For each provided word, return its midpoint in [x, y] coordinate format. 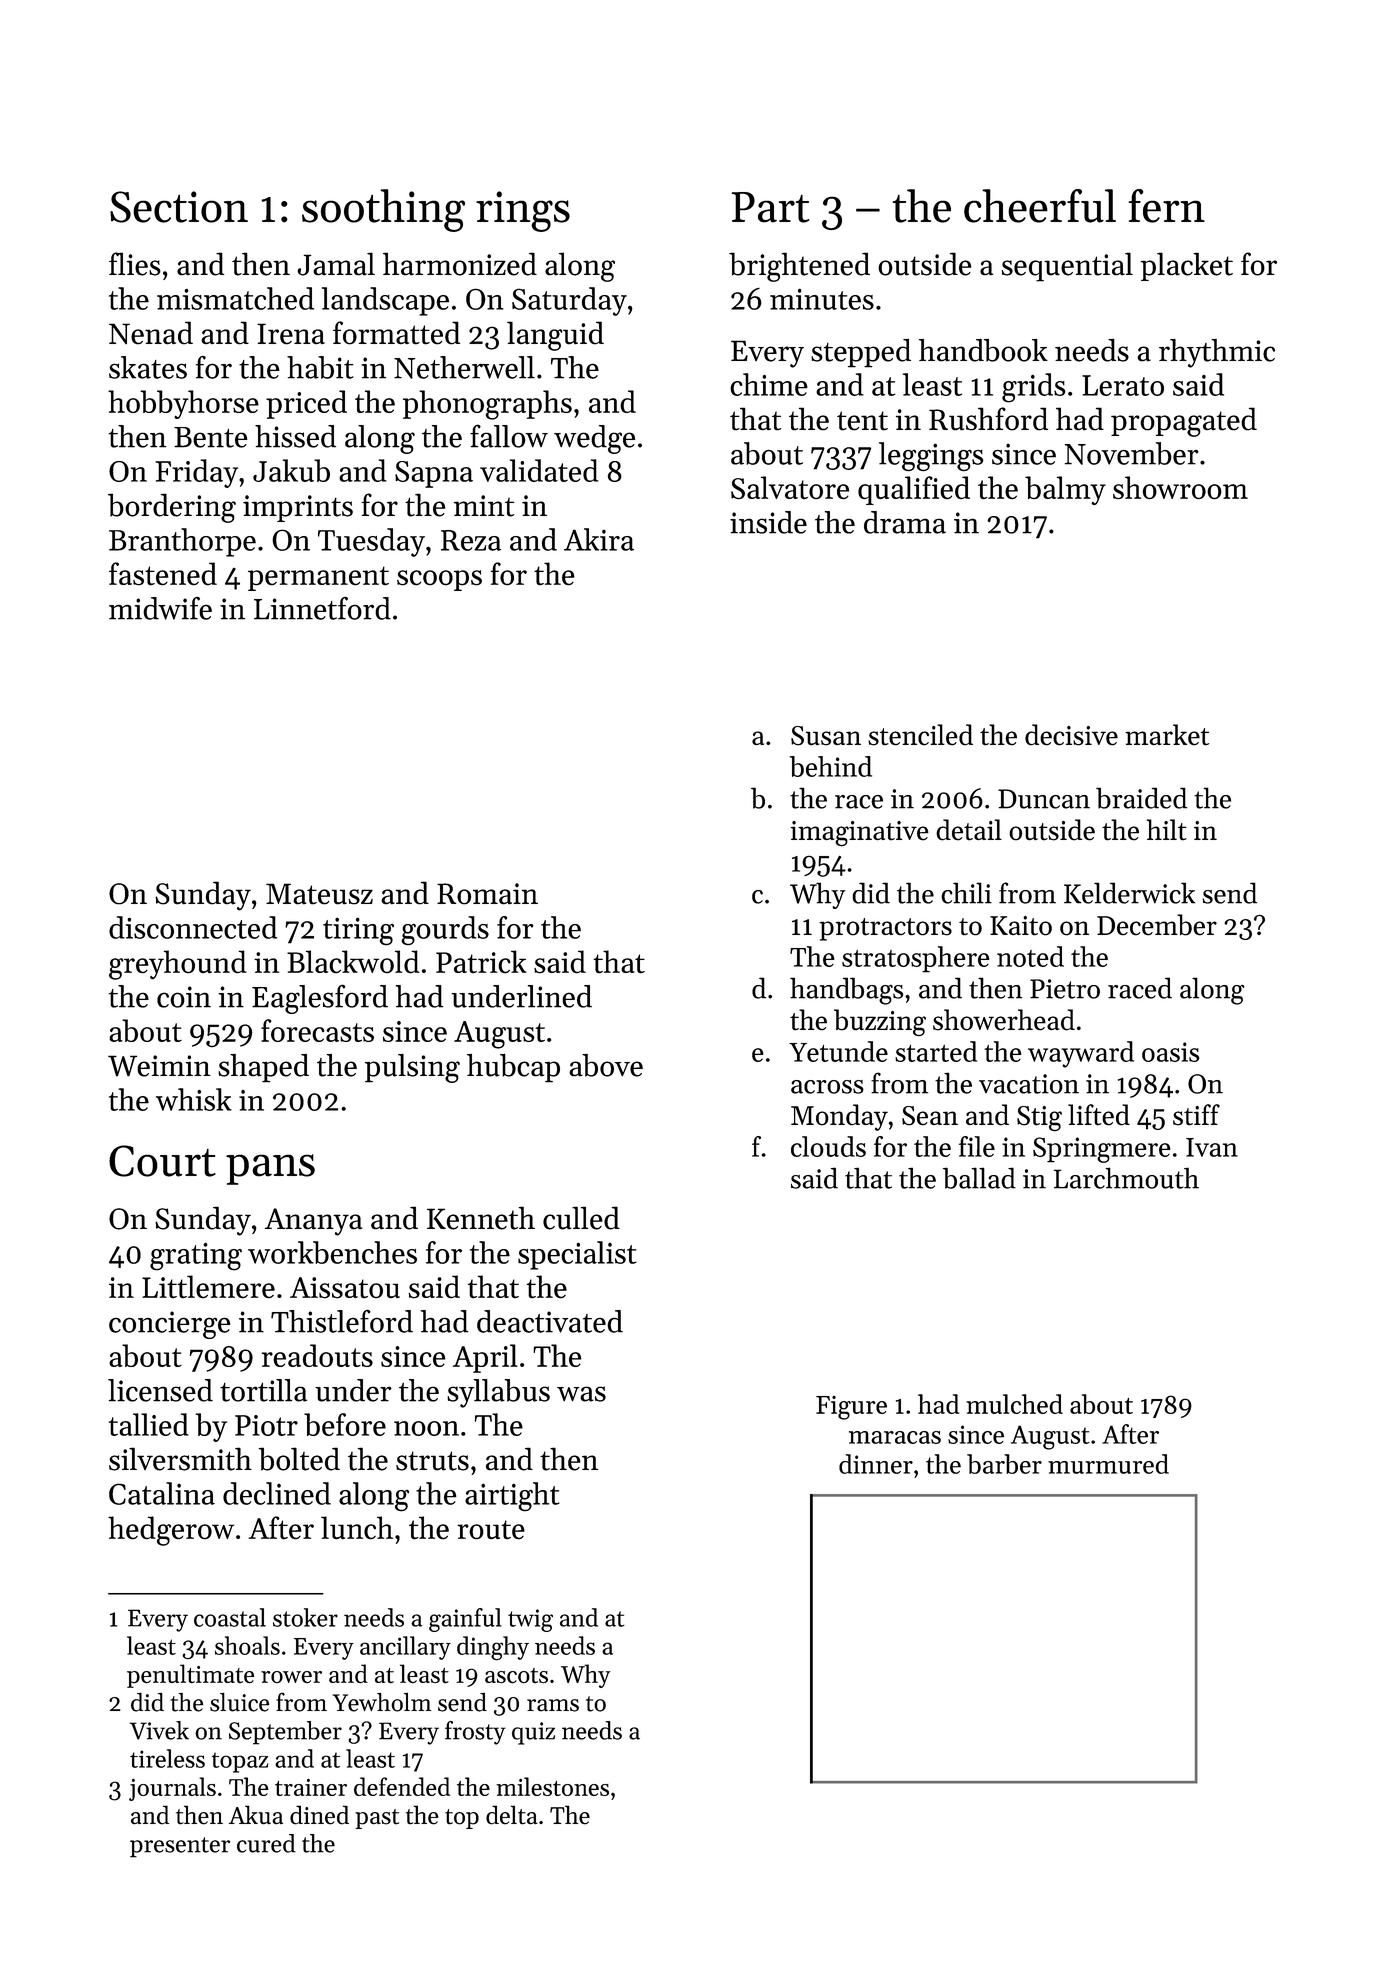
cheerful [1040, 206]
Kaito [1021, 926]
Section [179, 207]
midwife [160, 608]
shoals [247, 1645]
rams [553, 1705]
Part [770, 207]
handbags [846, 991]
